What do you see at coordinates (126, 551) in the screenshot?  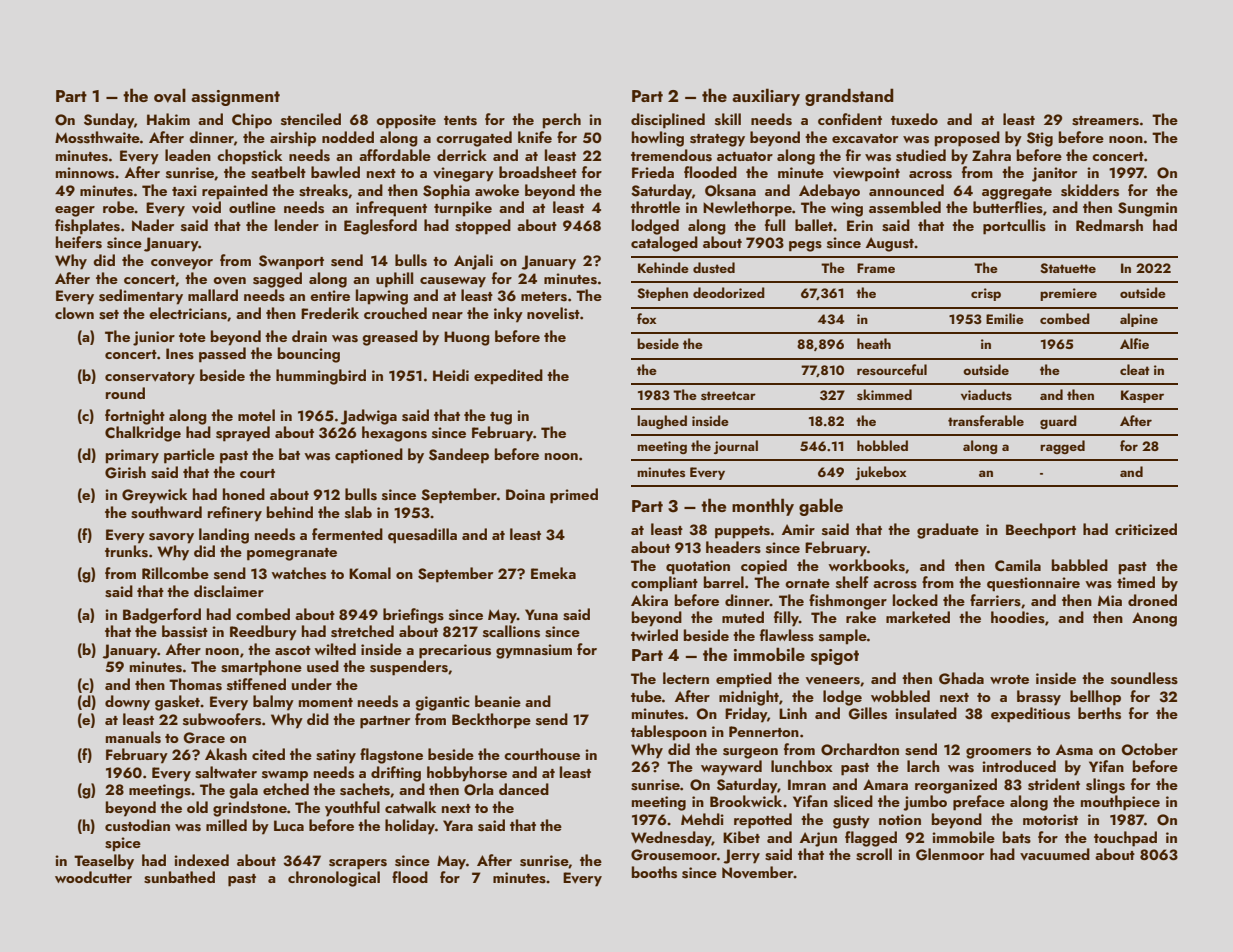 I see `trunks` at bounding box center [126, 551].
